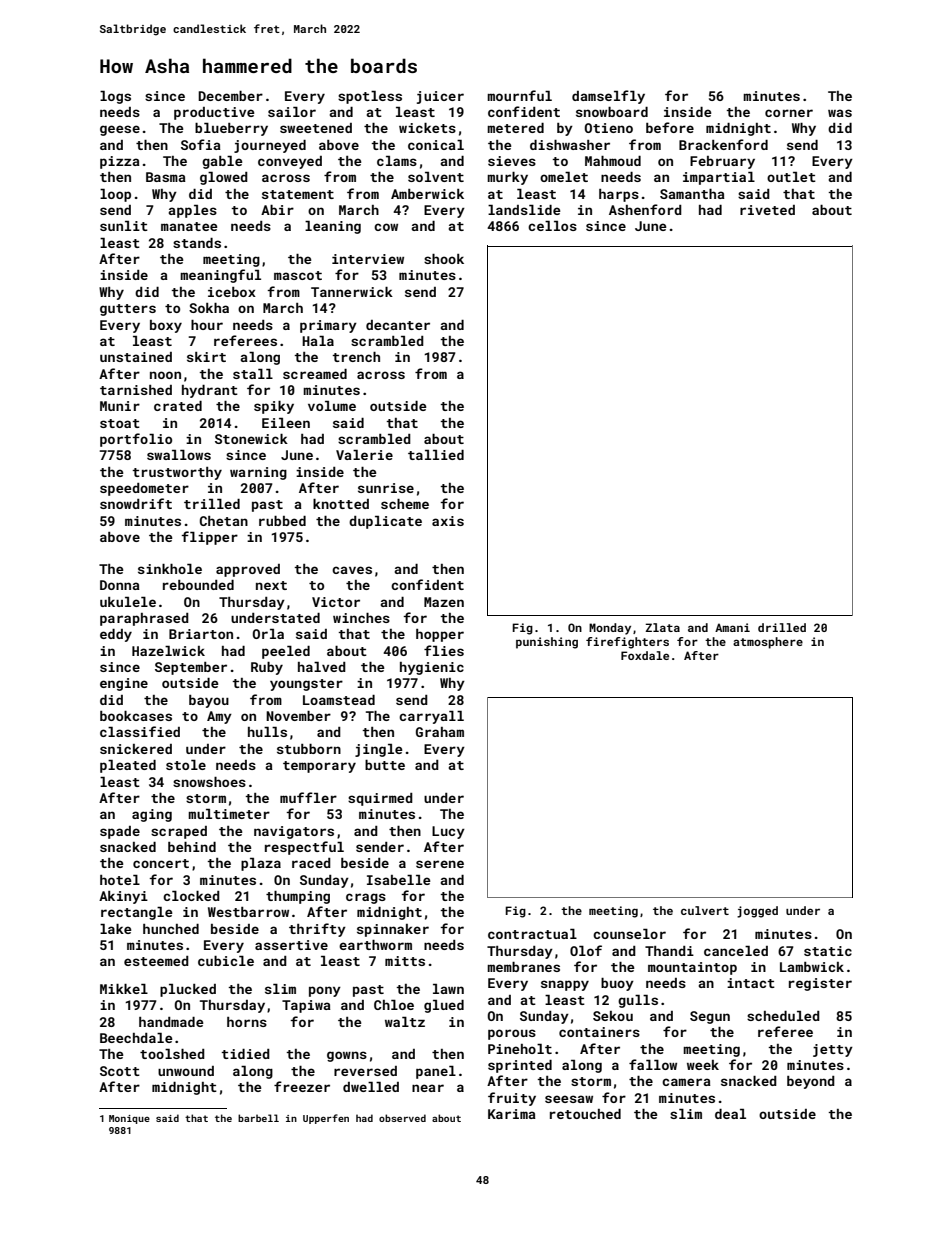  What do you see at coordinates (444, 259) in the screenshot?
I see `shook` at bounding box center [444, 259].
